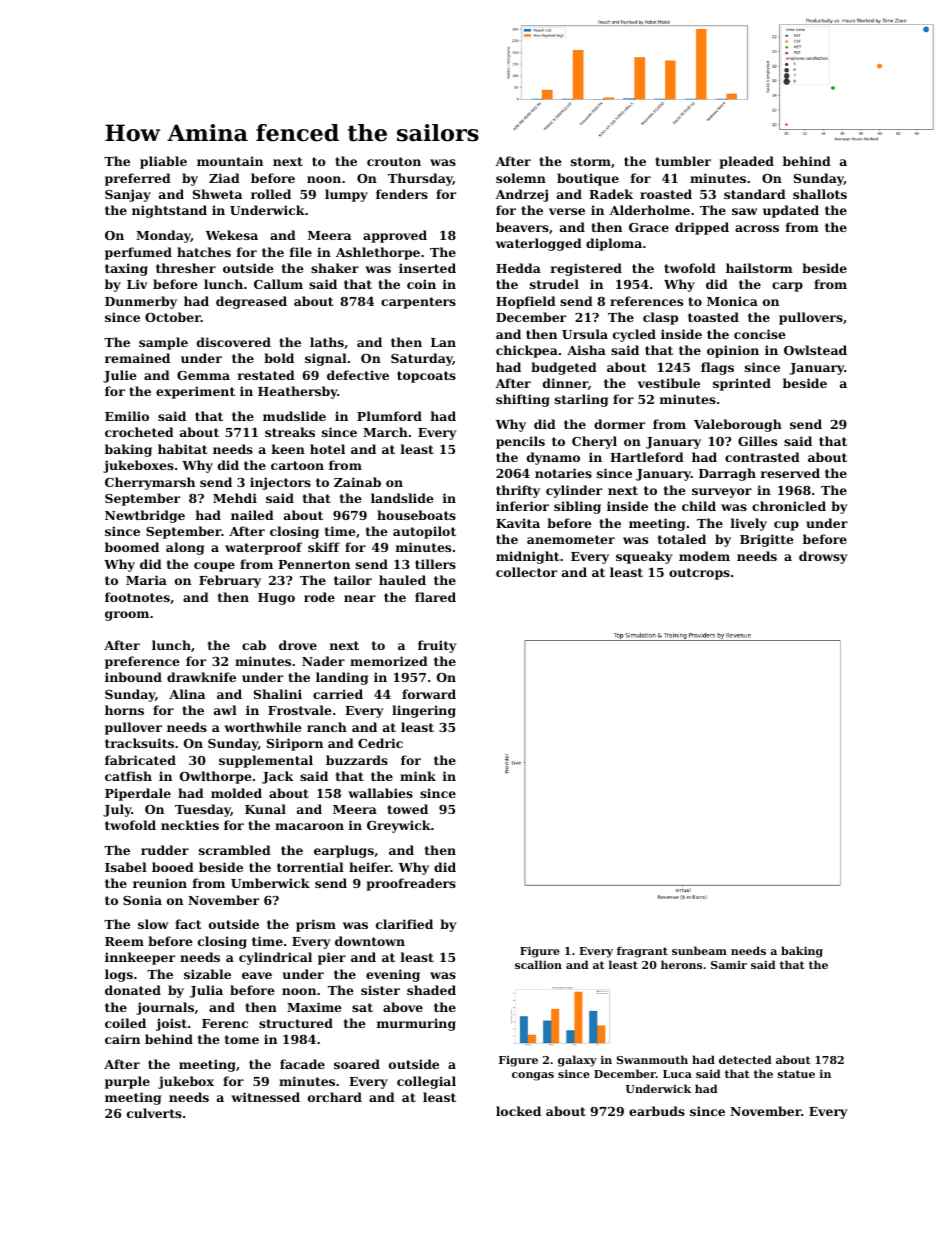 Image resolution: width=952 pixels, height=1233 pixels. I want to click on Newtbridge, so click(145, 516).
